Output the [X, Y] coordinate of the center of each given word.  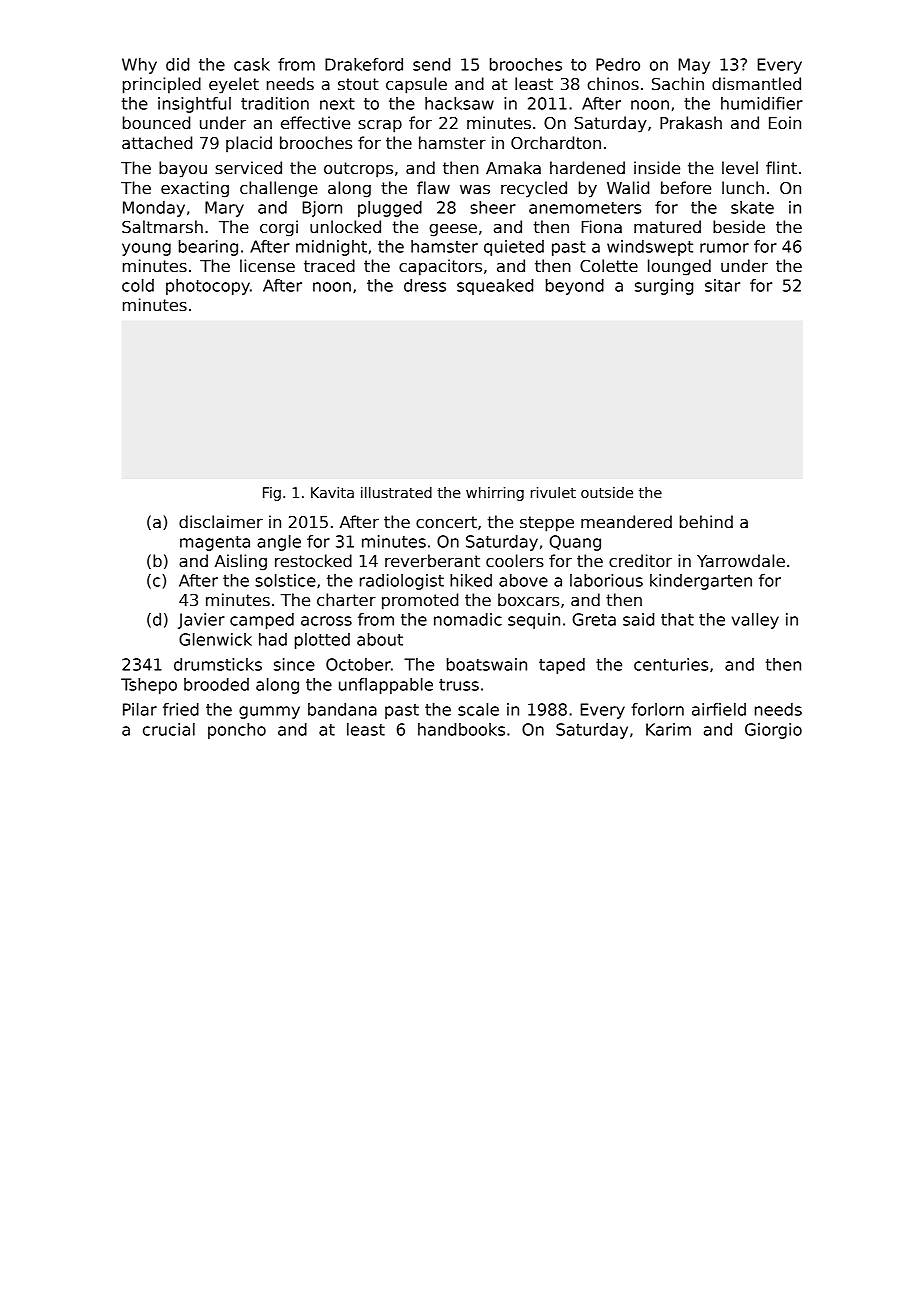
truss [459, 685]
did [177, 64]
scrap [380, 126]
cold [138, 285]
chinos [613, 84]
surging [664, 287]
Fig [272, 494]
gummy [269, 712]
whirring [495, 494]
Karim [668, 729]
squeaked [495, 287]
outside [607, 492]
